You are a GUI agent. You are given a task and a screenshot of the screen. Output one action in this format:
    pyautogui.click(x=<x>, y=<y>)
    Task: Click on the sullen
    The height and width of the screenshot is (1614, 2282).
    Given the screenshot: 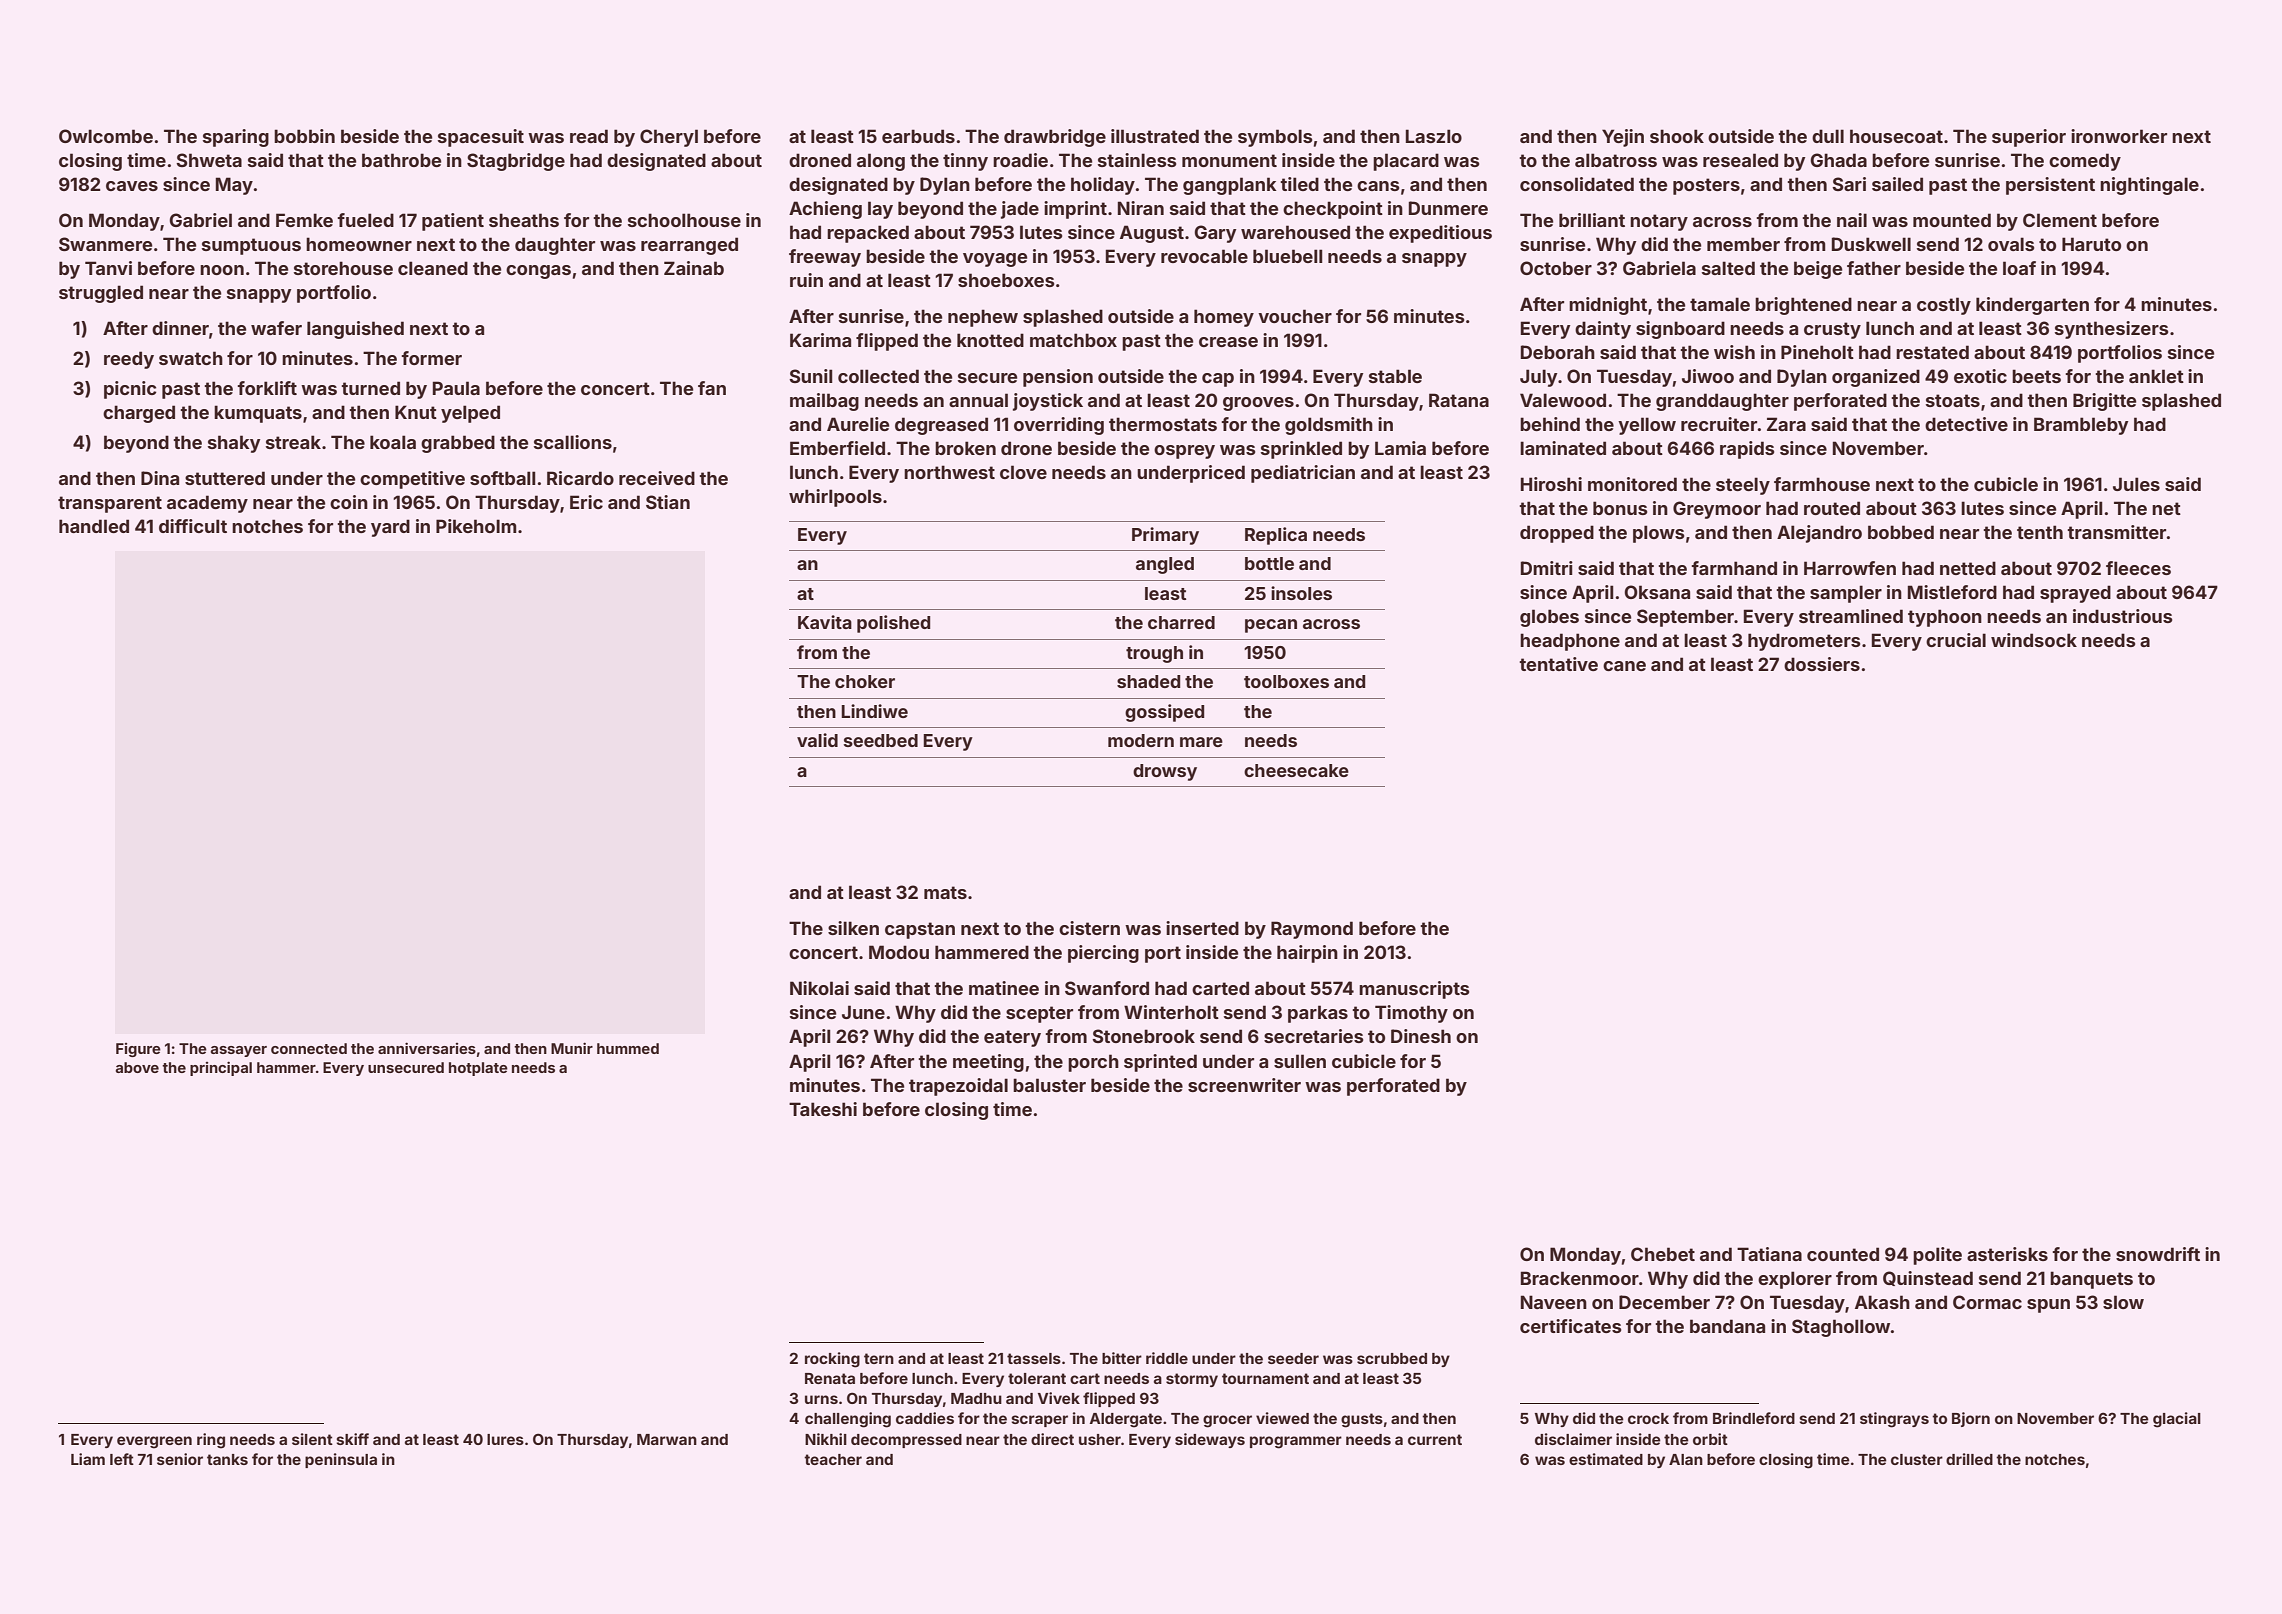 What is the action you would take?
    pyautogui.click(x=1300, y=1061)
